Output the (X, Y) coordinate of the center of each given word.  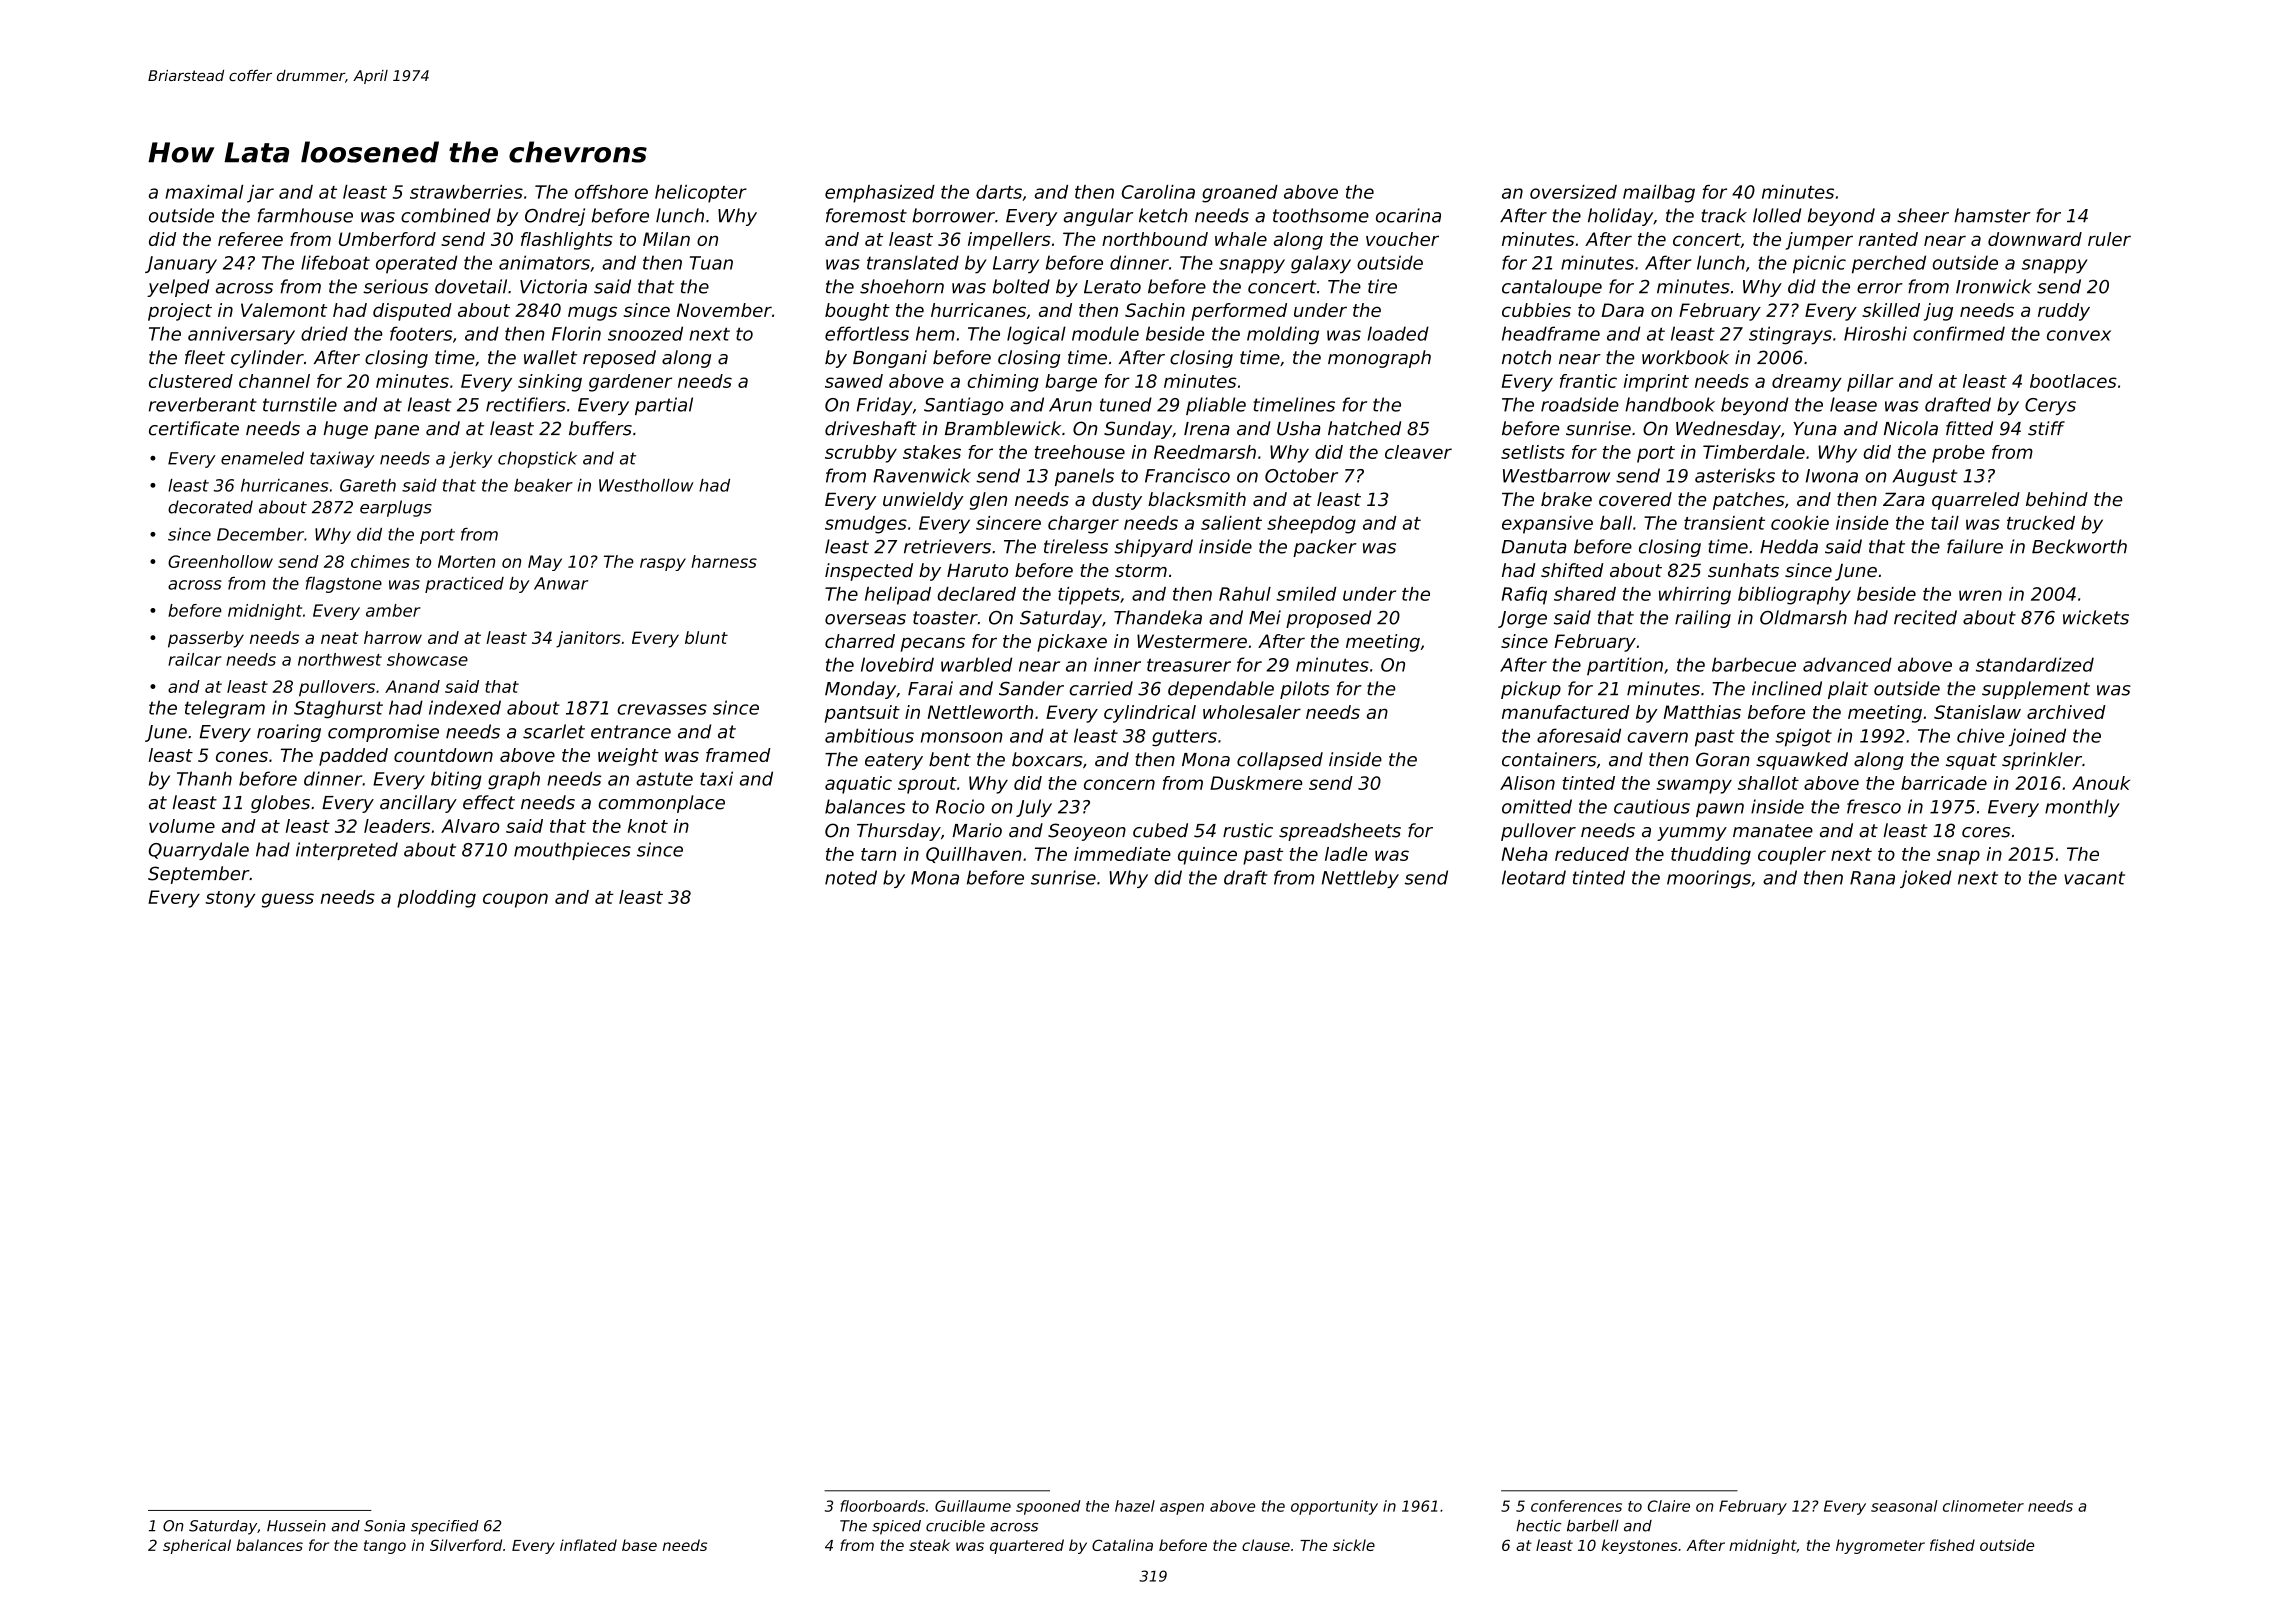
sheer (1923, 215)
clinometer (1983, 1506)
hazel (1135, 1506)
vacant (2094, 878)
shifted (1572, 570)
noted (851, 877)
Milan (666, 239)
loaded (1398, 333)
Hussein (296, 1526)
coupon (515, 900)
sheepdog (1311, 525)
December (260, 534)
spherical (197, 1546)
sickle (1354, 1545)
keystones (1640, 1546)
